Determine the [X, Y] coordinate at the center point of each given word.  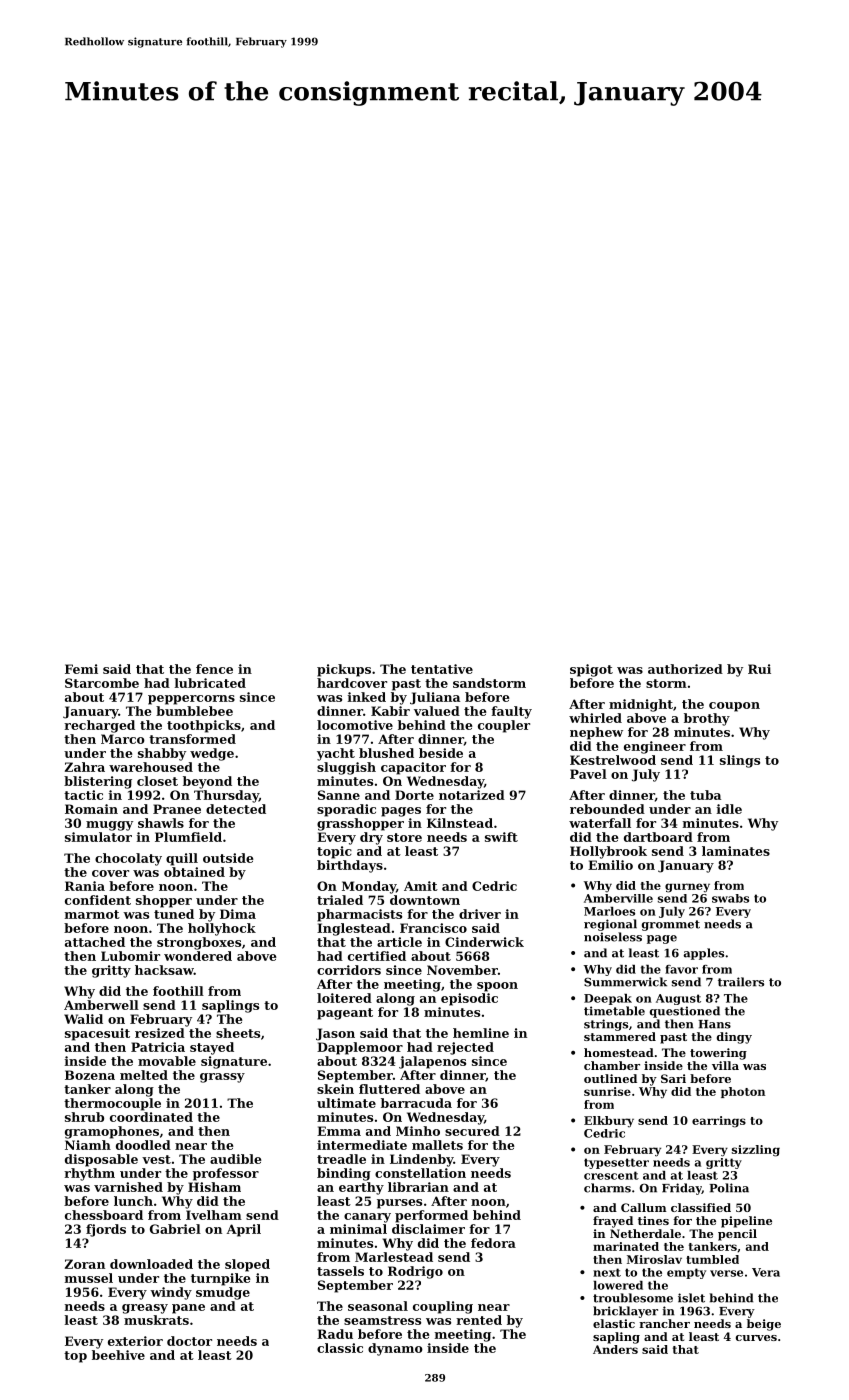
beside [441, 753]
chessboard [104, 1215]
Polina [729, 1188]
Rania [85, 886]
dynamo [395, 1349]
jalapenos [432, 1062]
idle [729, 809]
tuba [705, 795]
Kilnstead [460, 823]
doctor [189, 1341]
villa [725, 1065]
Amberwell [101, 1005]
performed [431, 1216]
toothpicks [204, 726]
